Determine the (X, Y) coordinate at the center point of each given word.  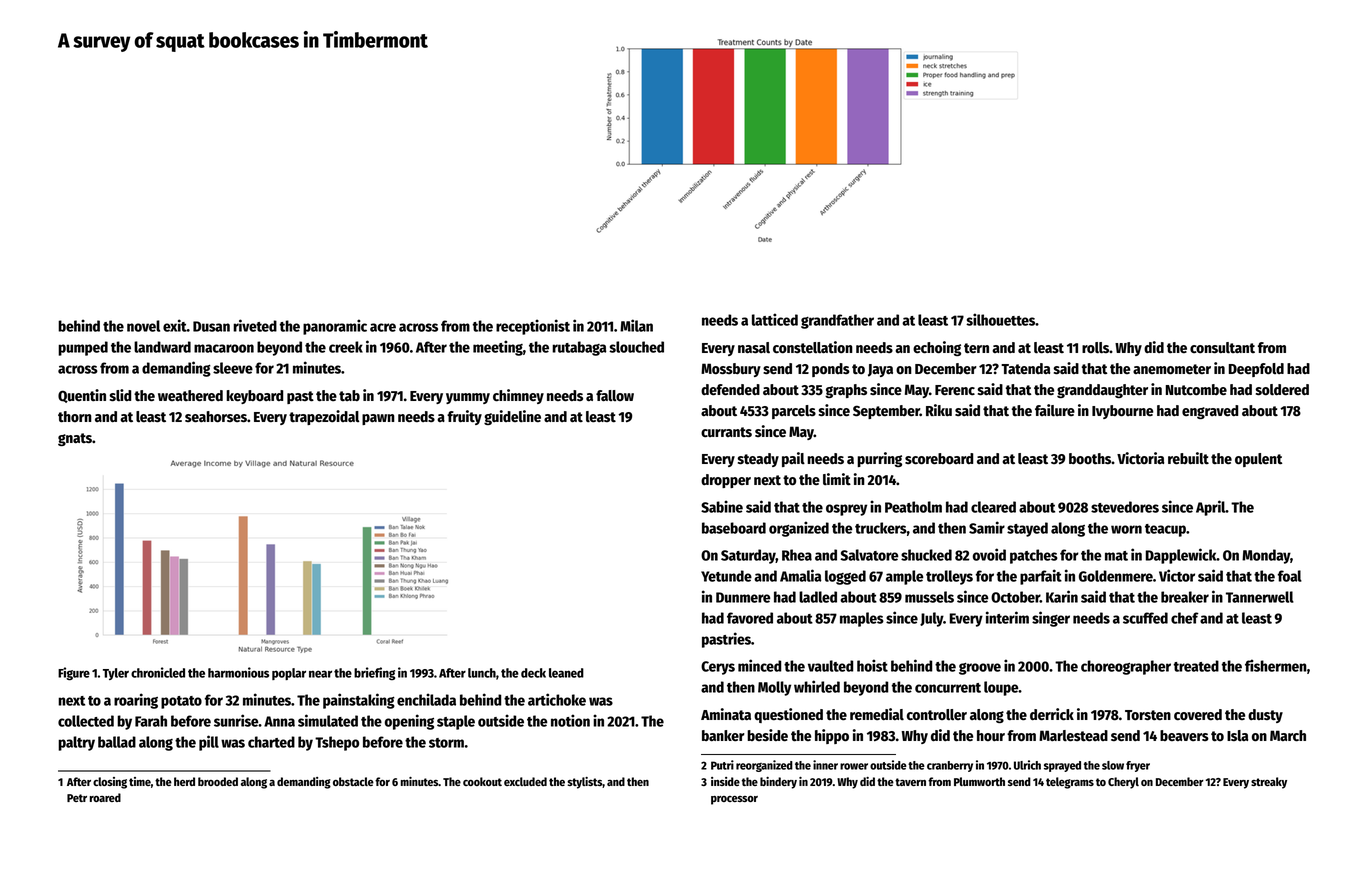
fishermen (1276, 665)
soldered (1282, 390)
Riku (939, 410)
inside (725, 781)
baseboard (734, 528)
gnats (75, 439)
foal (1290, 576)
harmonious (238, 672)
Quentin (82, 396)
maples (862, 619)
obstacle (353, 781)
